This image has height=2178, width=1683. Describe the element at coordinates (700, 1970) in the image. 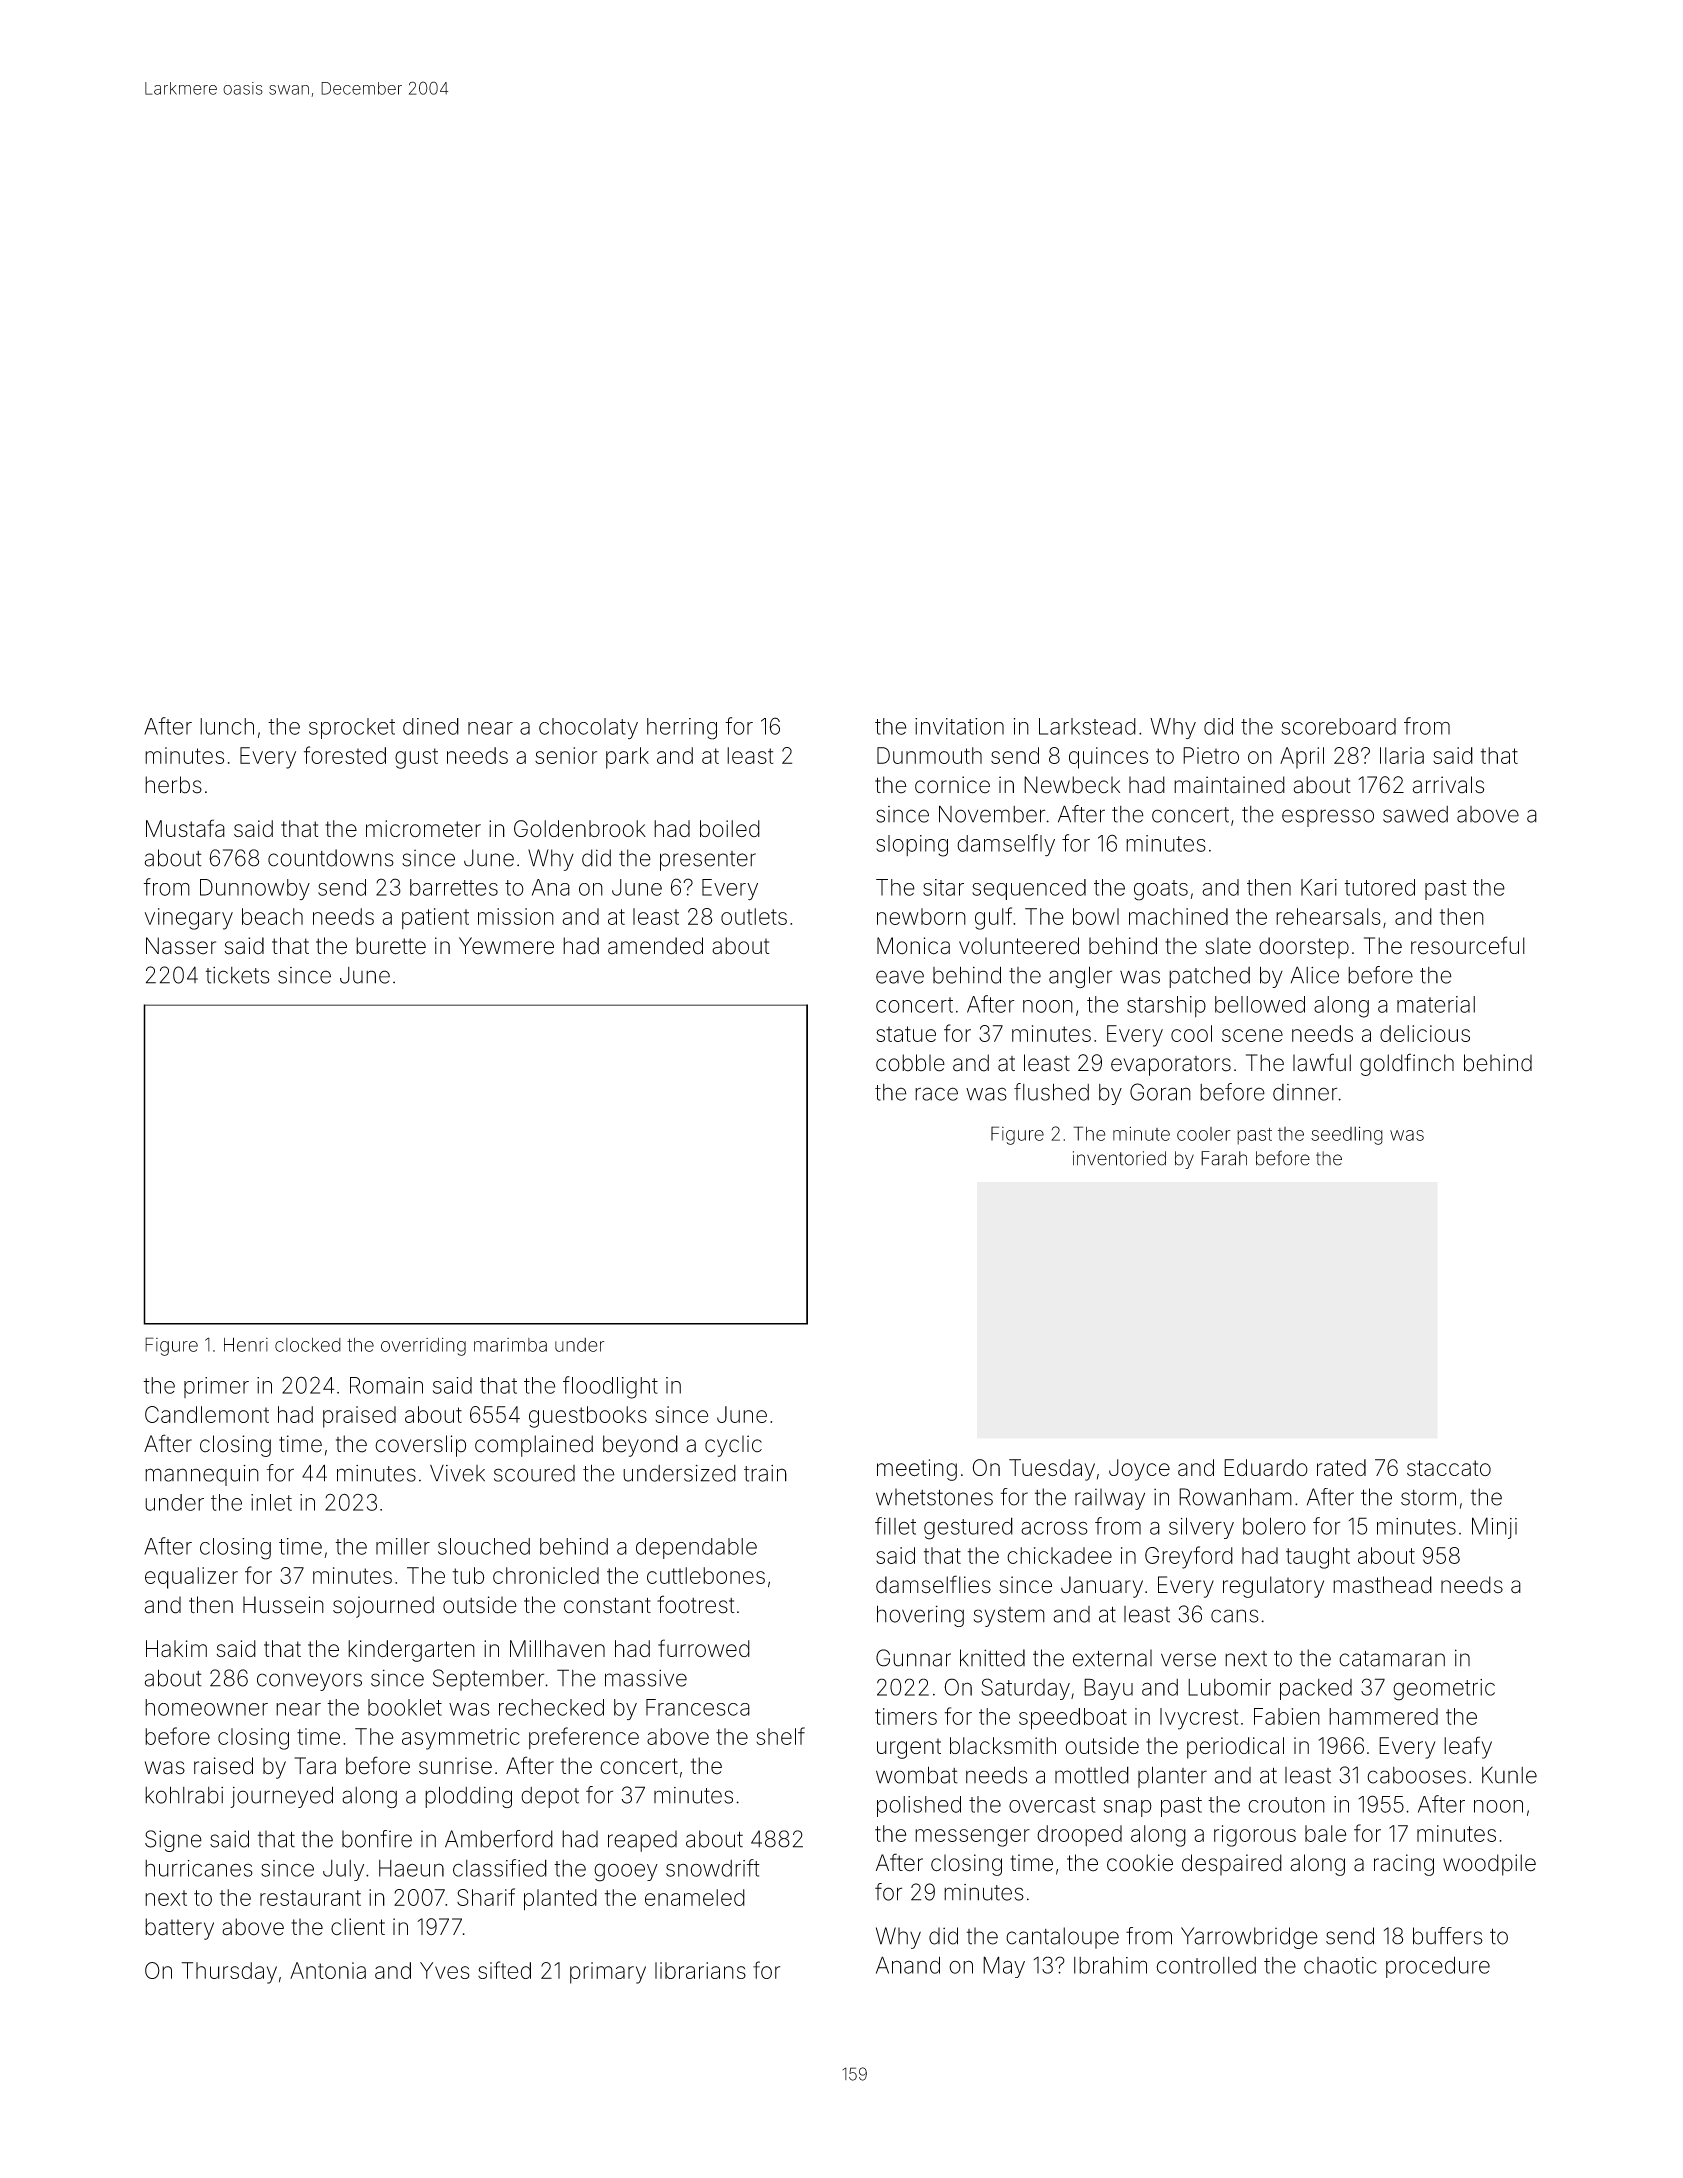

I see `librarians` at that location.
